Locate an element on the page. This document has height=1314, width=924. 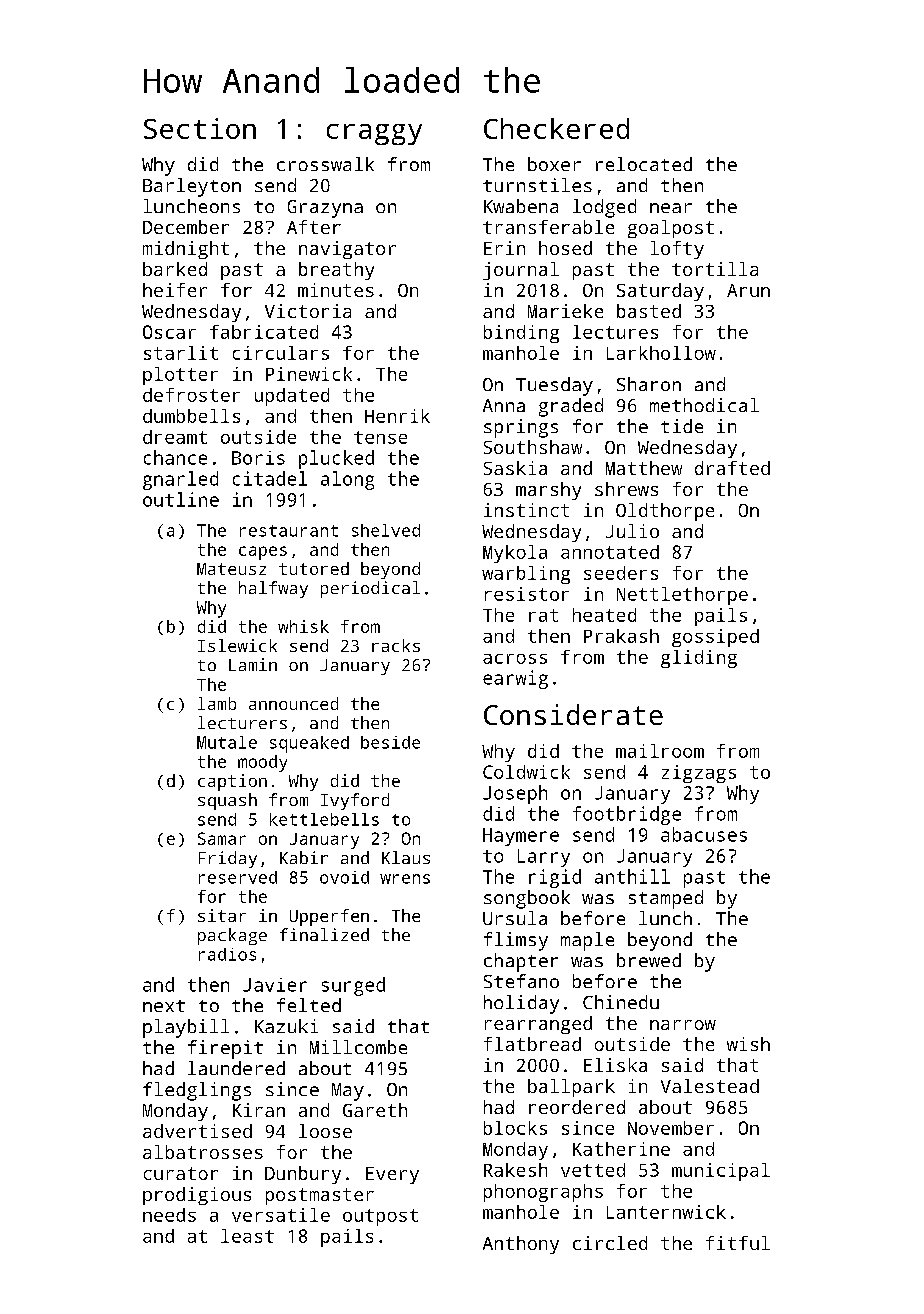
December is located at coordinates (186, 227).
